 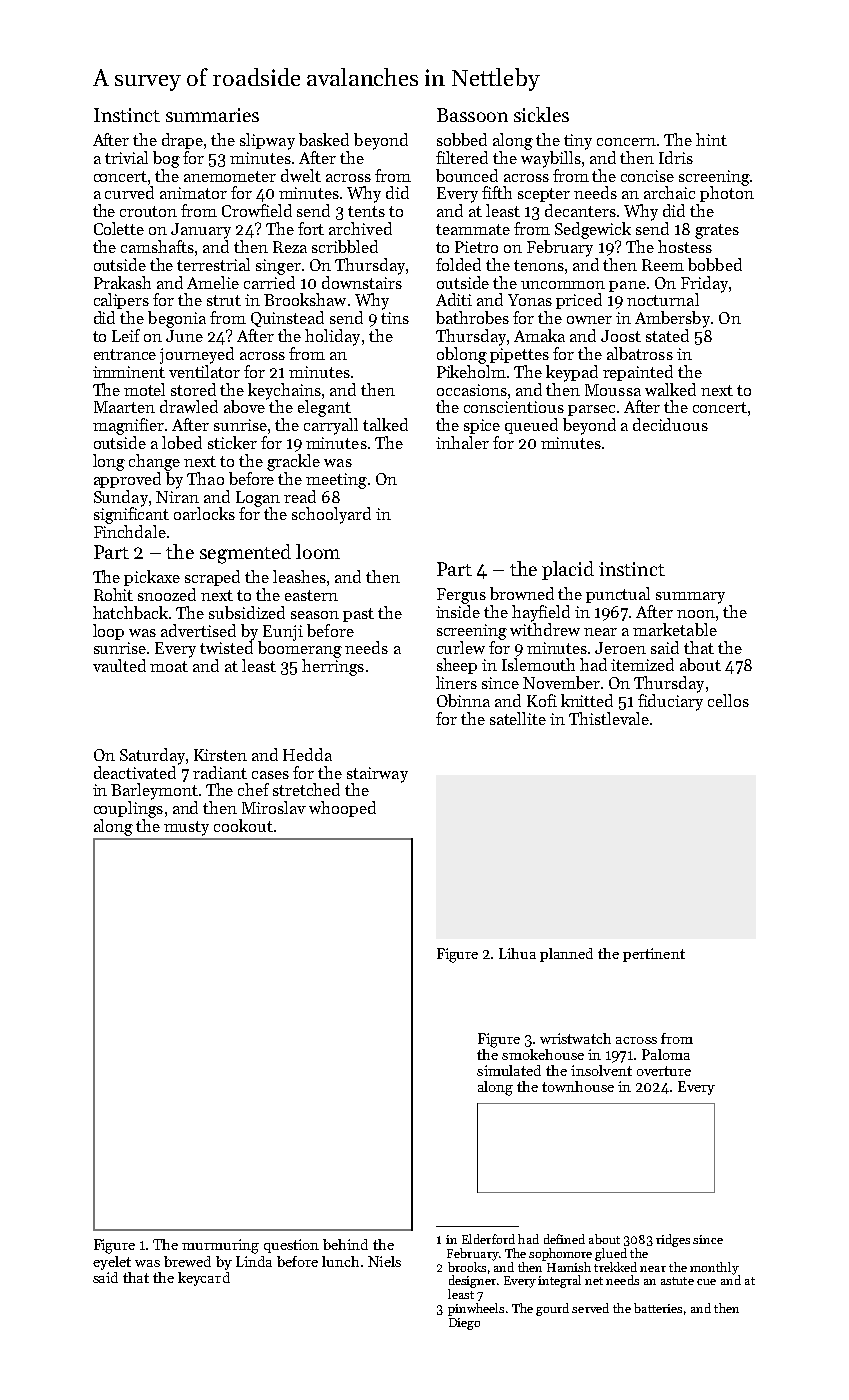 What do you see at coordinates (517, 953) in the screenshot?
I see `Lihua` at bounding box center [517, 953].
